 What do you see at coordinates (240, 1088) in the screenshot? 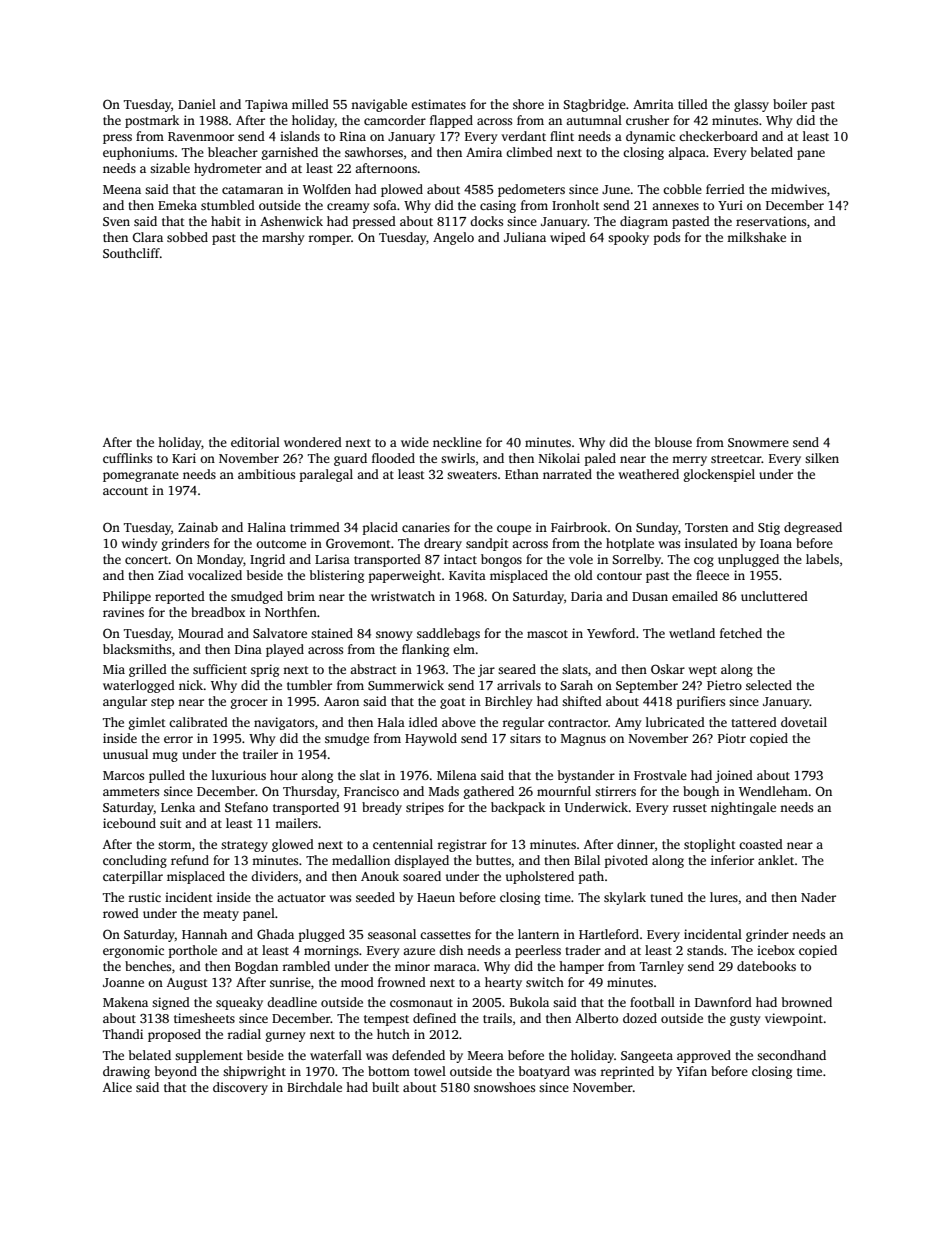
I see `discovery` at bounding box center [240, 1088].
